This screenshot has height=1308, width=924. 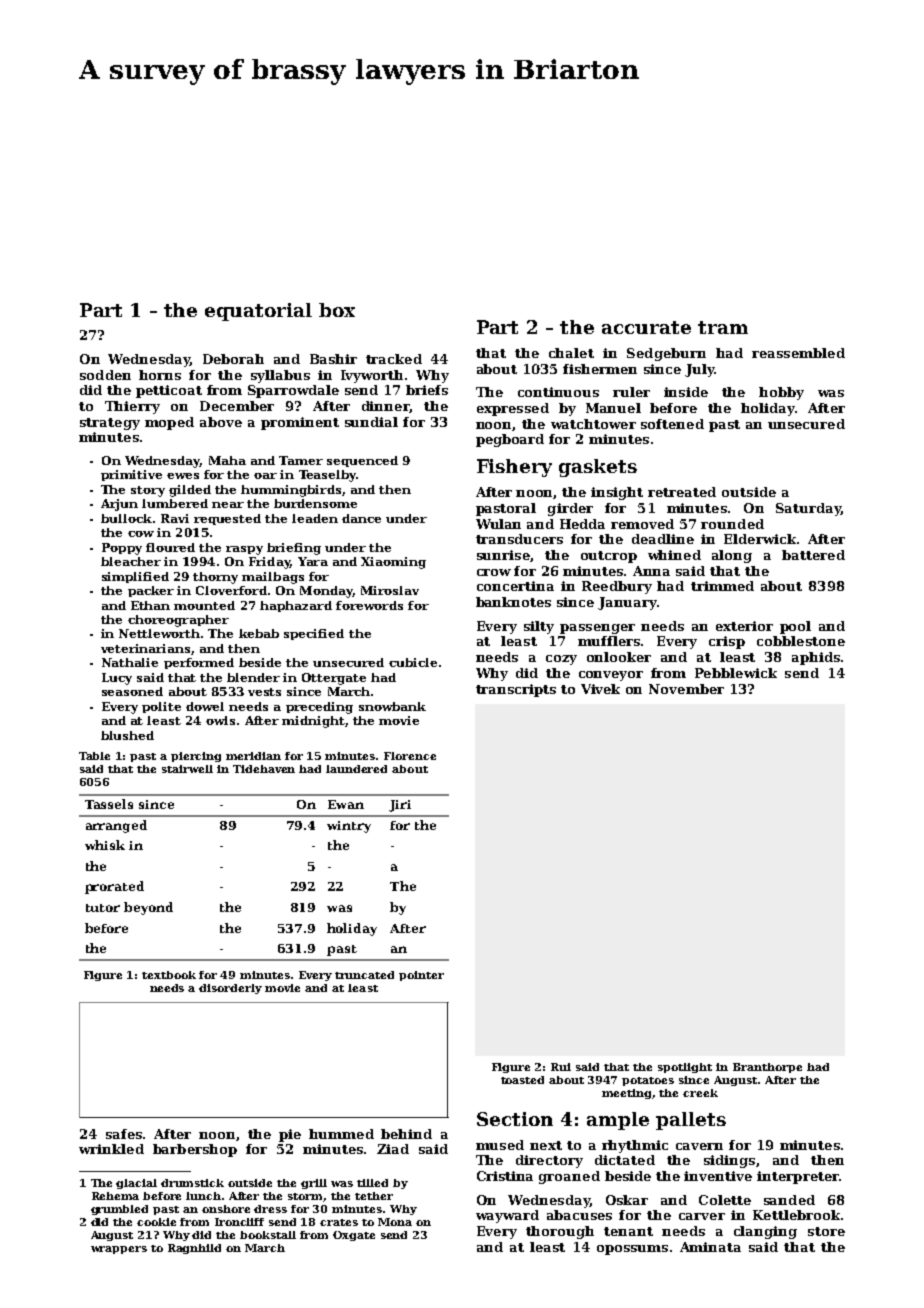 What do you see at coordinates (723, 327) in the screenshot?
I see `tram` at bounding box center [723, 327].
